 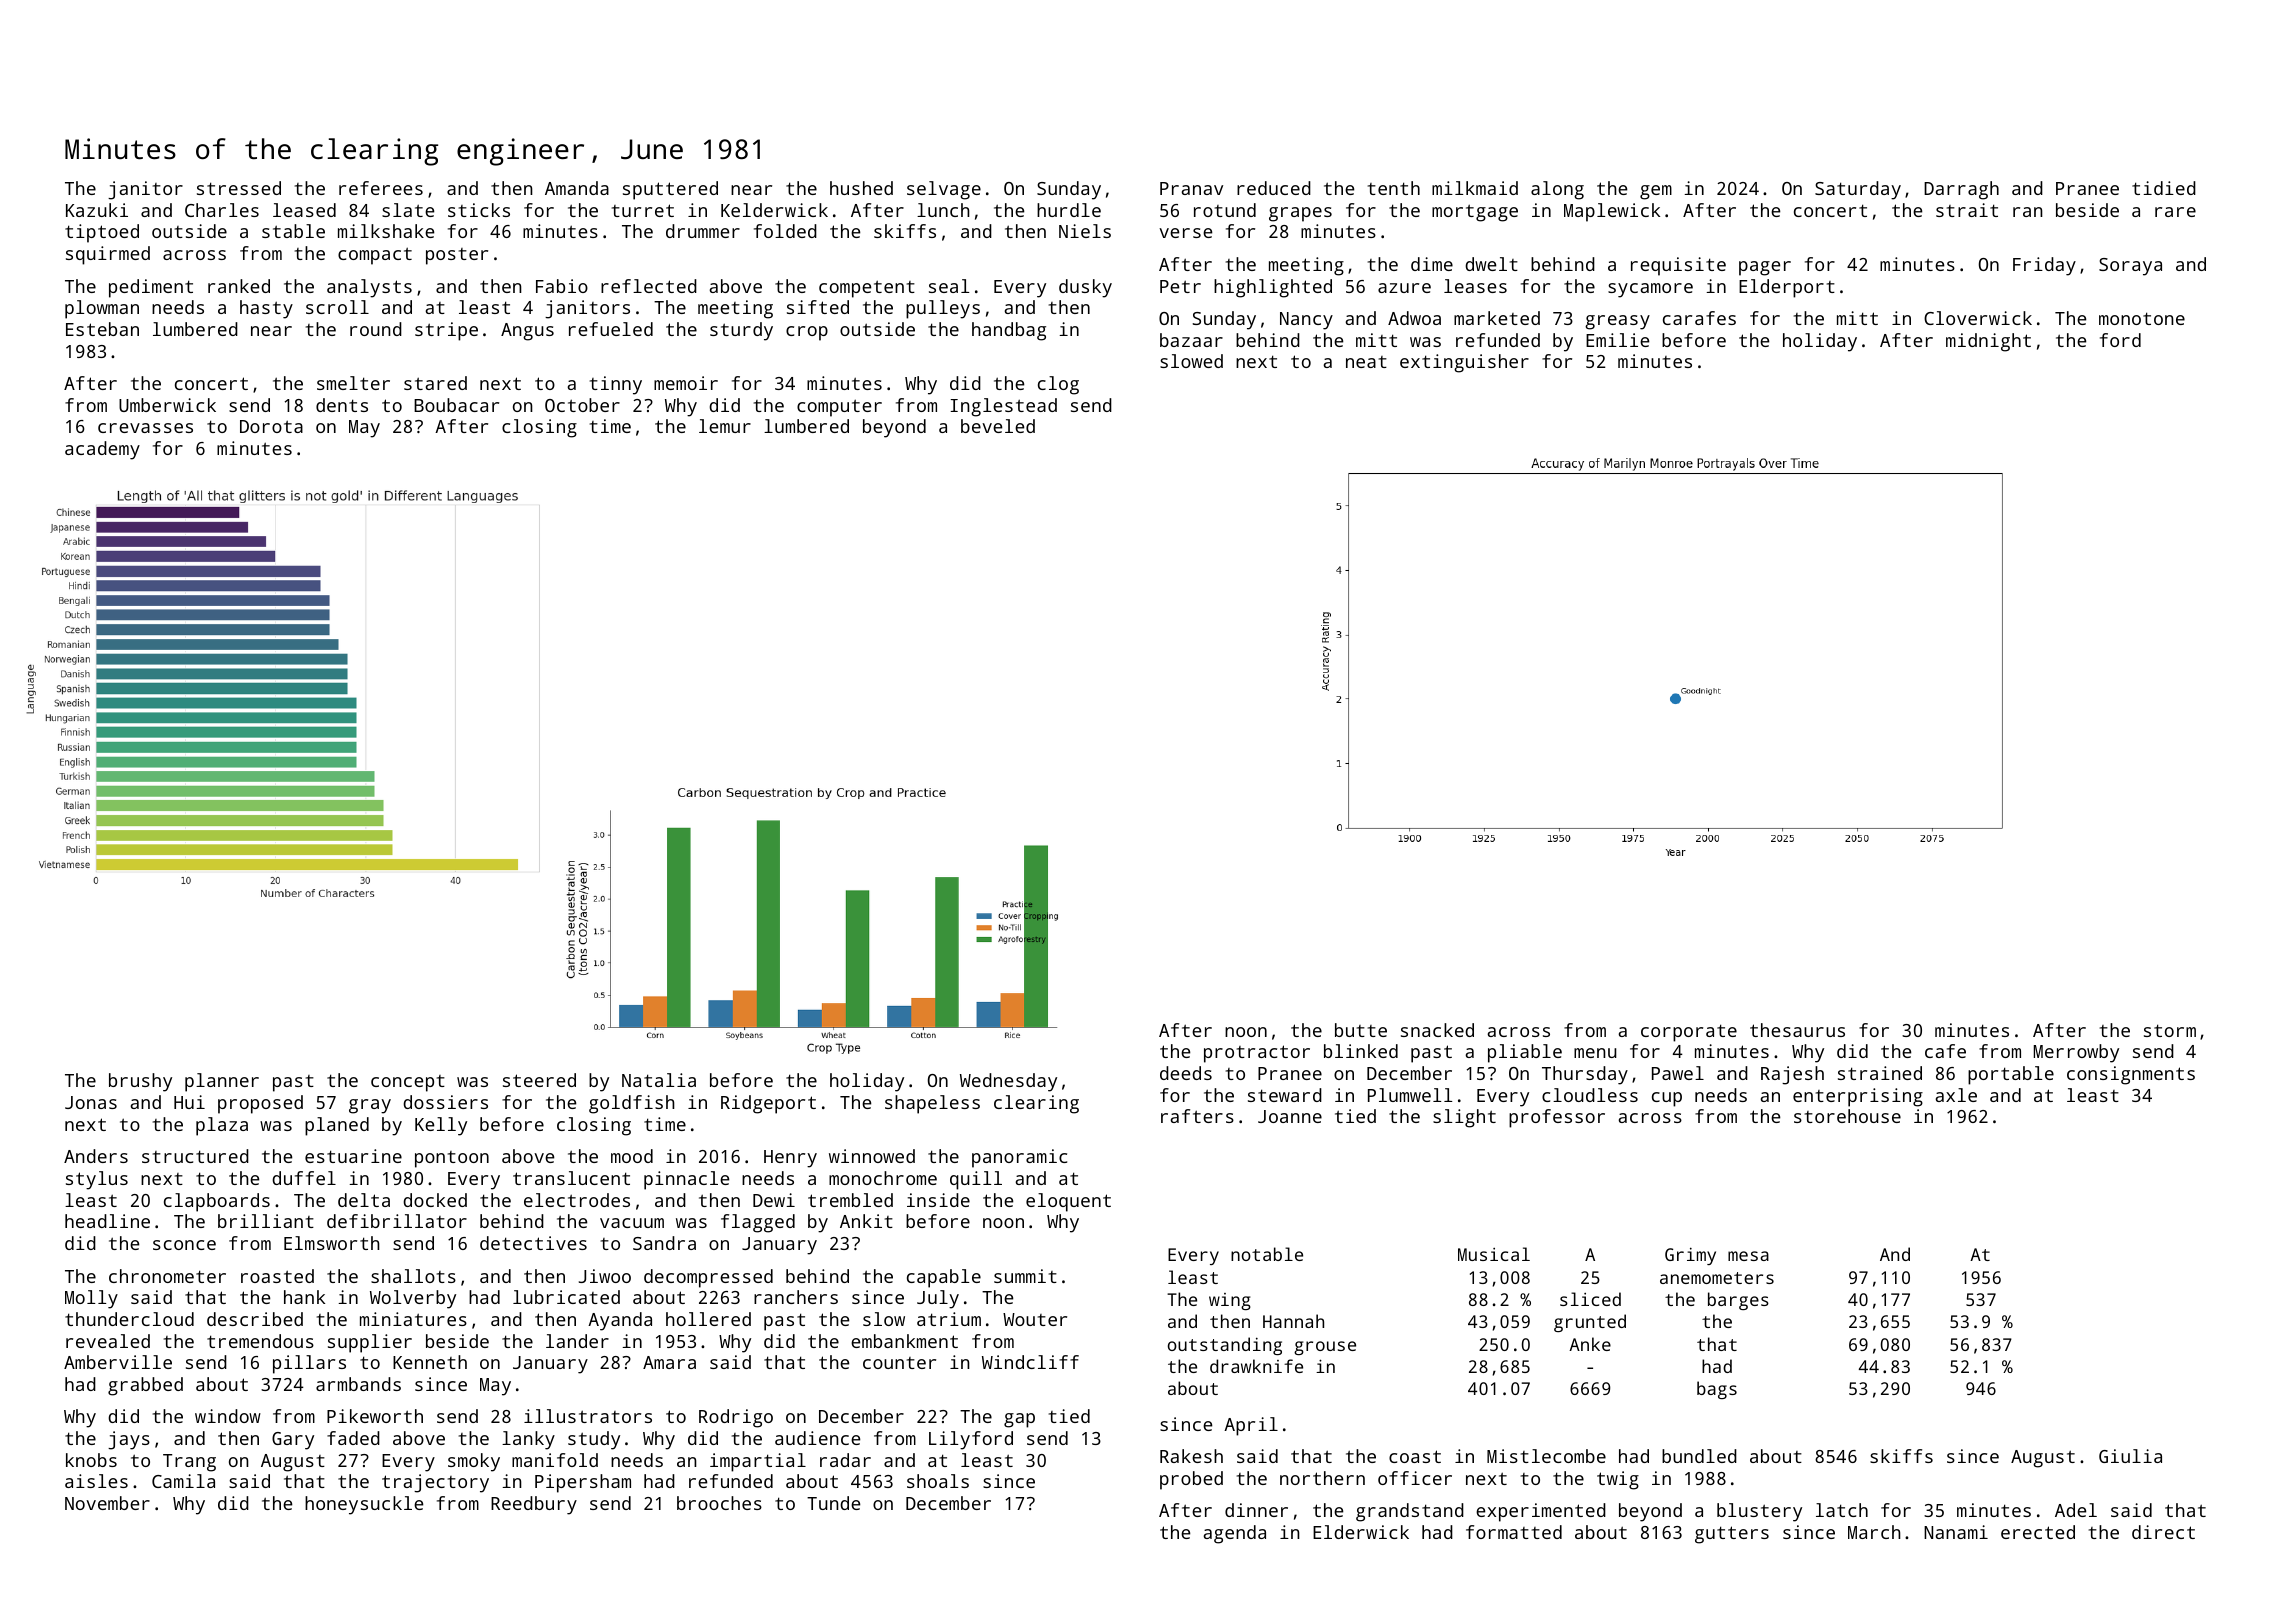 I want to click on Darragh, so click(x=1961, y=190).
